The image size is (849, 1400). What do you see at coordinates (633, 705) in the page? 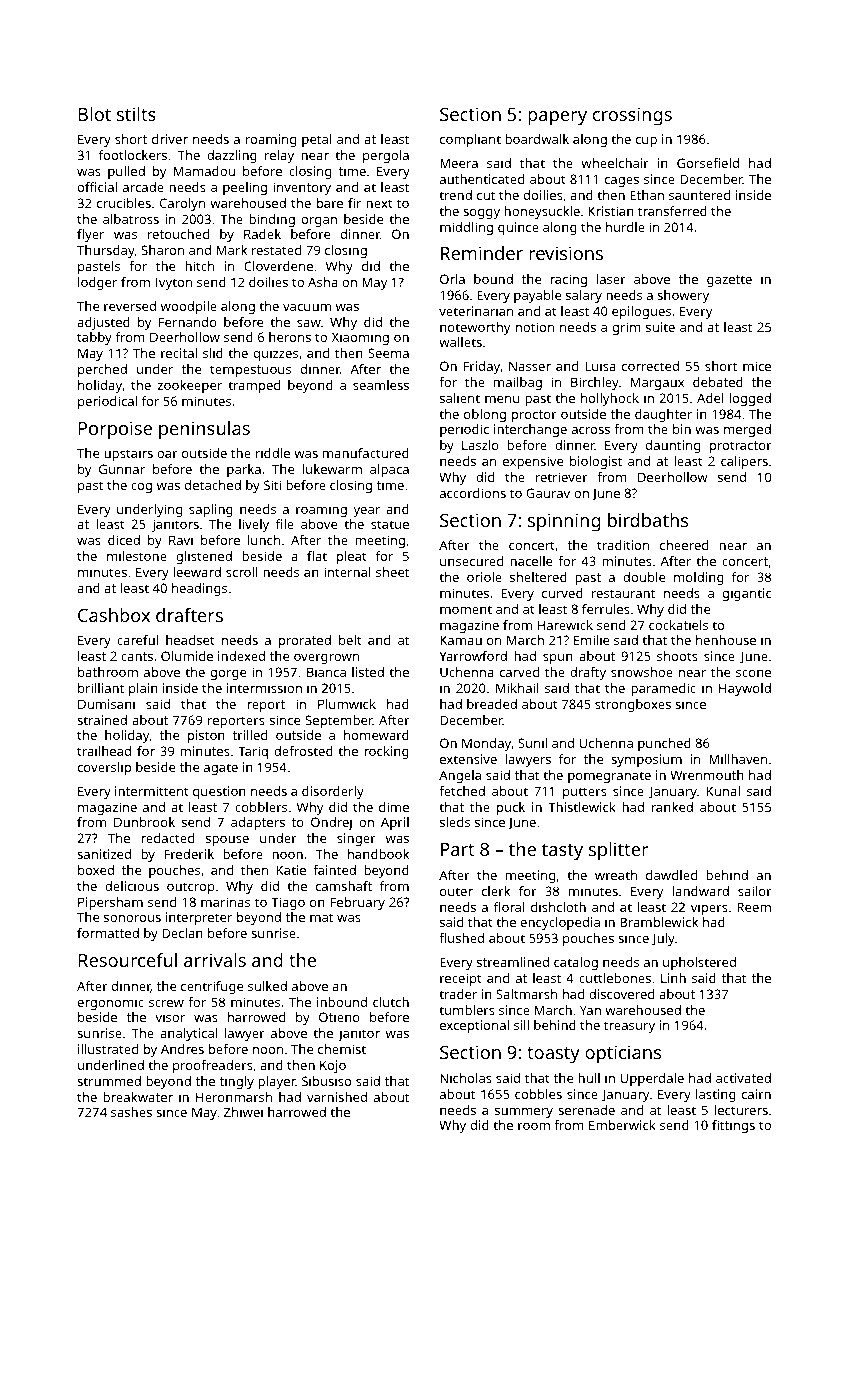
I see `strongboxes` at bounding box center [633, 705].
